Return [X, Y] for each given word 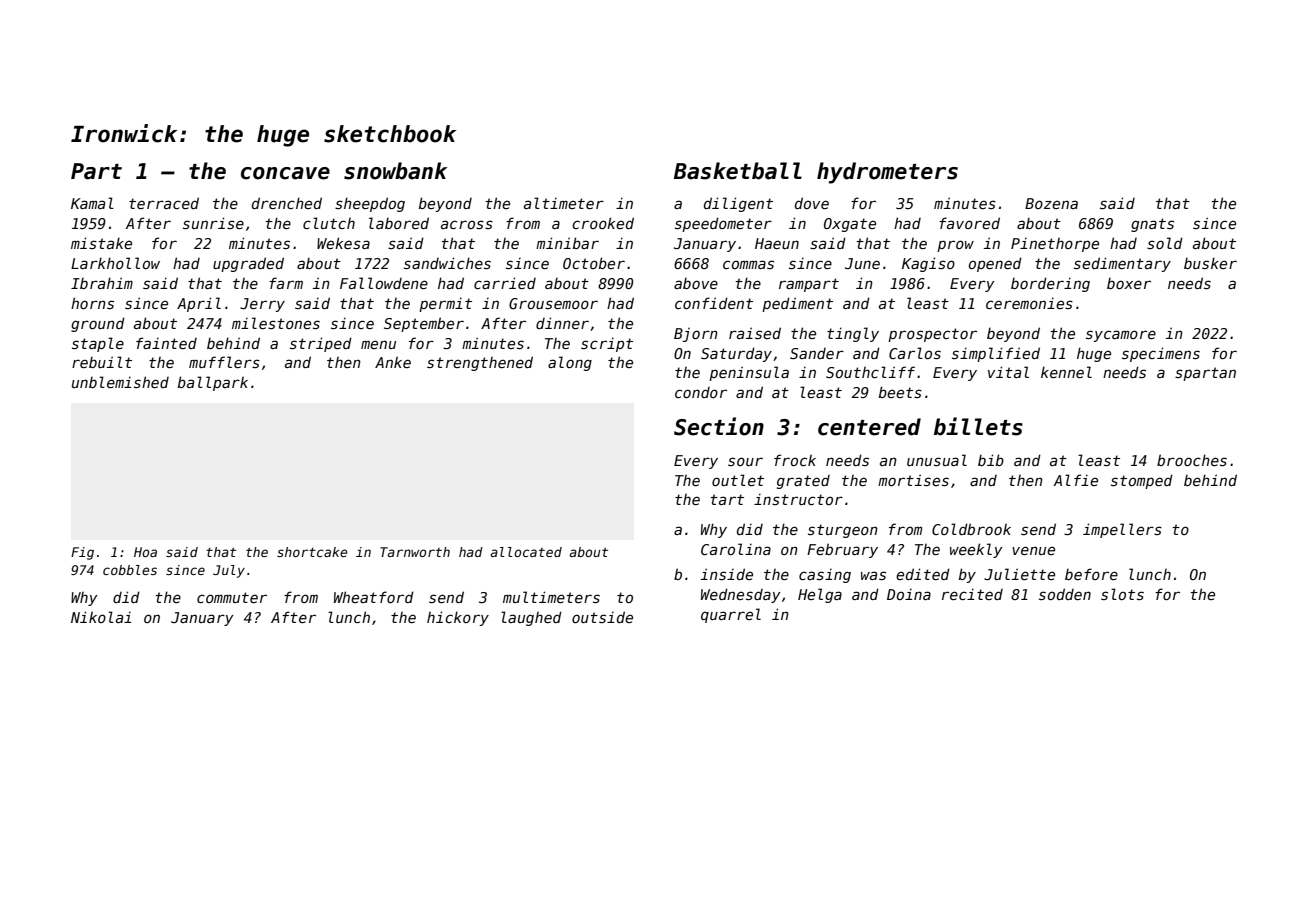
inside [727, 574]
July [229, 571]
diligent [738, 204]
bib [991, 460]
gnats [1152, 225]
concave [285, 173]
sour [745, 461]
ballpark [213, 383]
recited [972, 594]
